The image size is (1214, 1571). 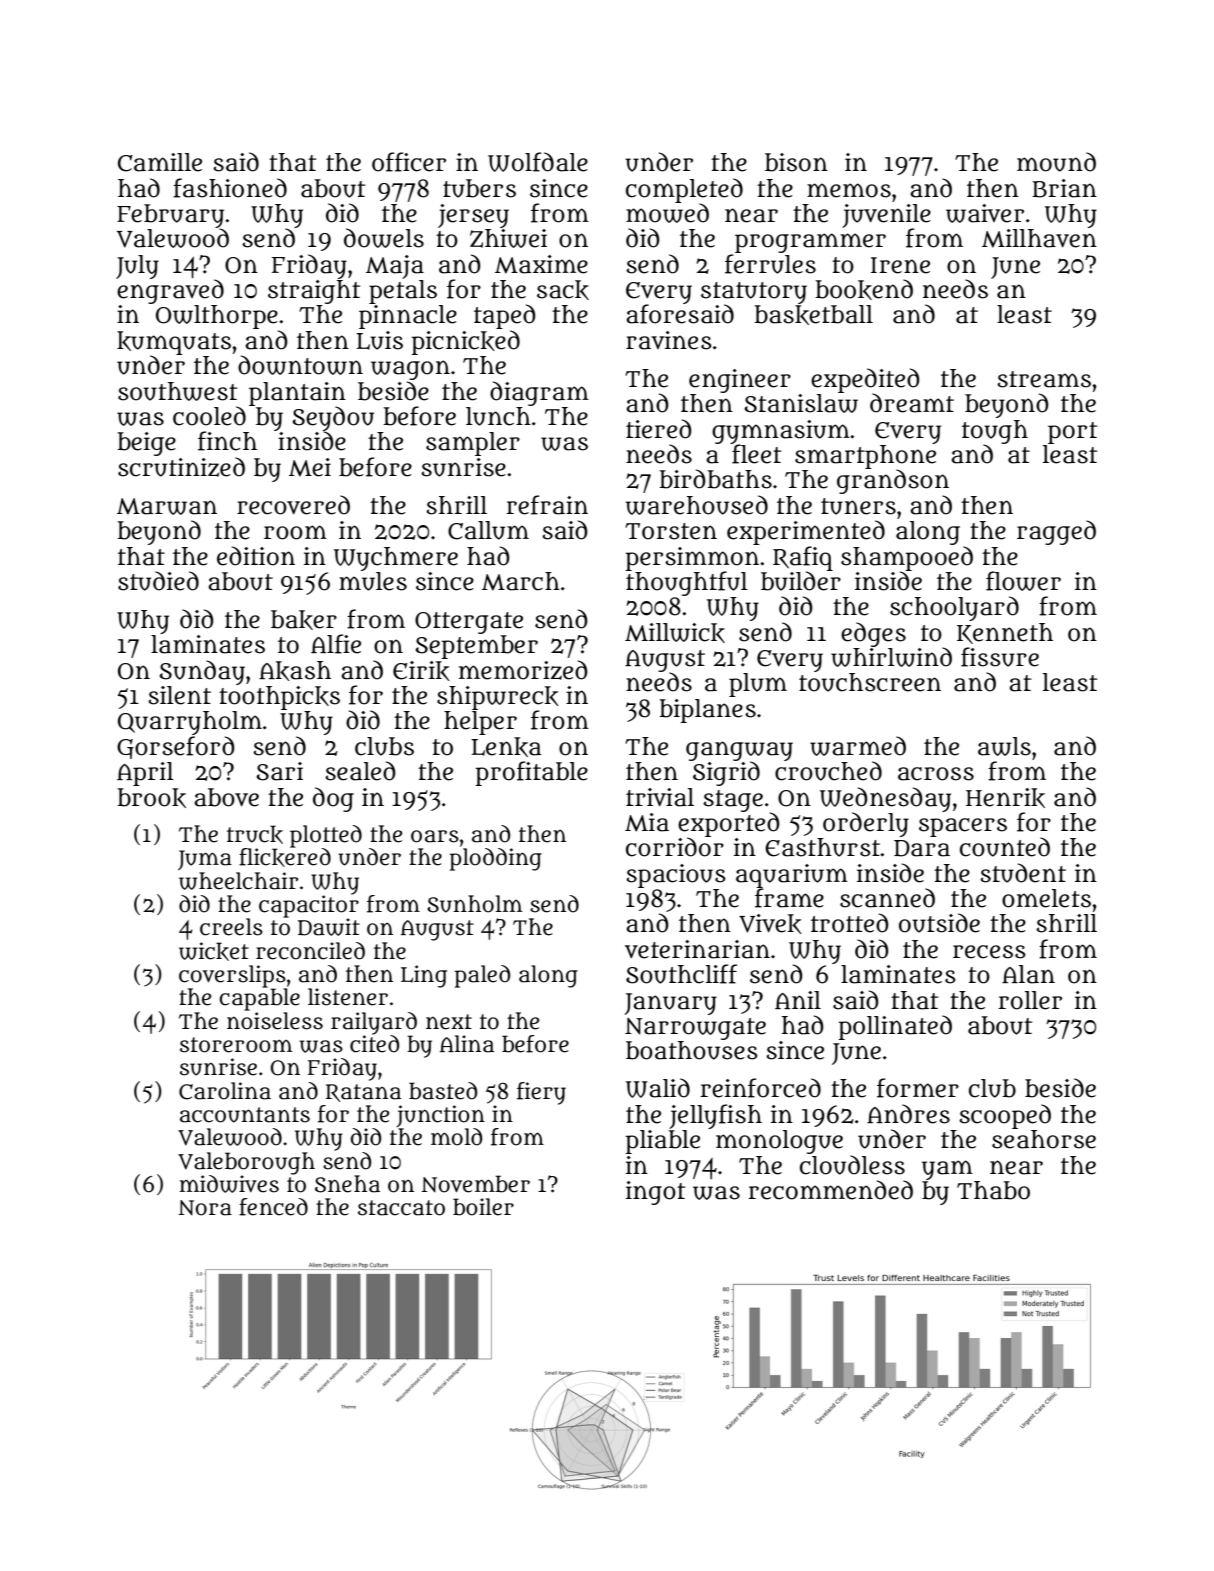 What do you see at coordinates (796, 162) in the page?
I see `bison` at bounding box center [796, 162].
